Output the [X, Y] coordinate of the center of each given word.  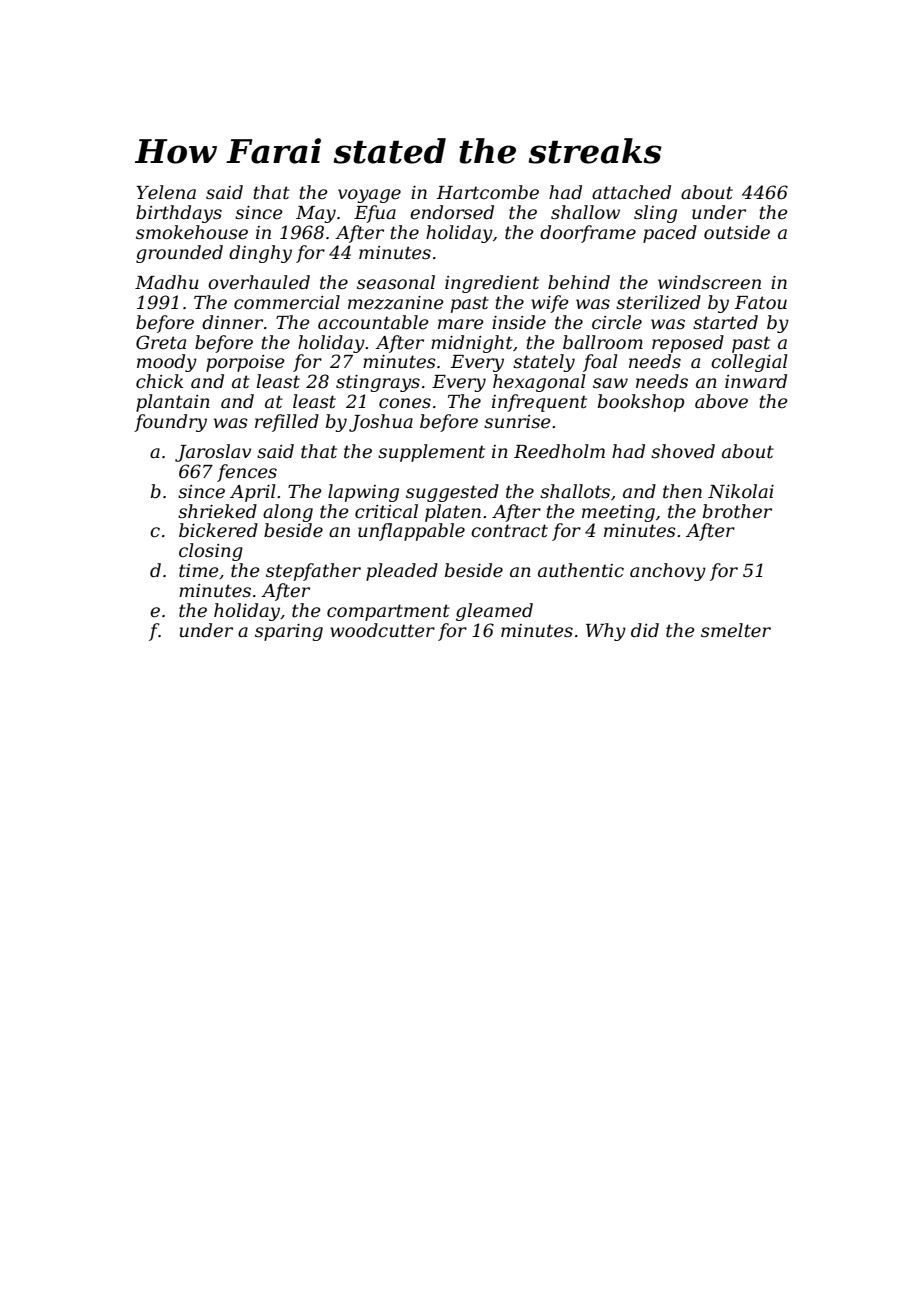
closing [211, 552]
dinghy [260, 254]
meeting [618, 513]
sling [655, 214]
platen [453, 513]
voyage [369, 196]
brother [737, 511]
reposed [688, 344]
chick [159, 381]
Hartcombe [487, 192]
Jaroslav [213, 453]
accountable [373, 322]
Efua [375, 214]
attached [631, 192]
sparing [289, 632]
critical [386, 511]
